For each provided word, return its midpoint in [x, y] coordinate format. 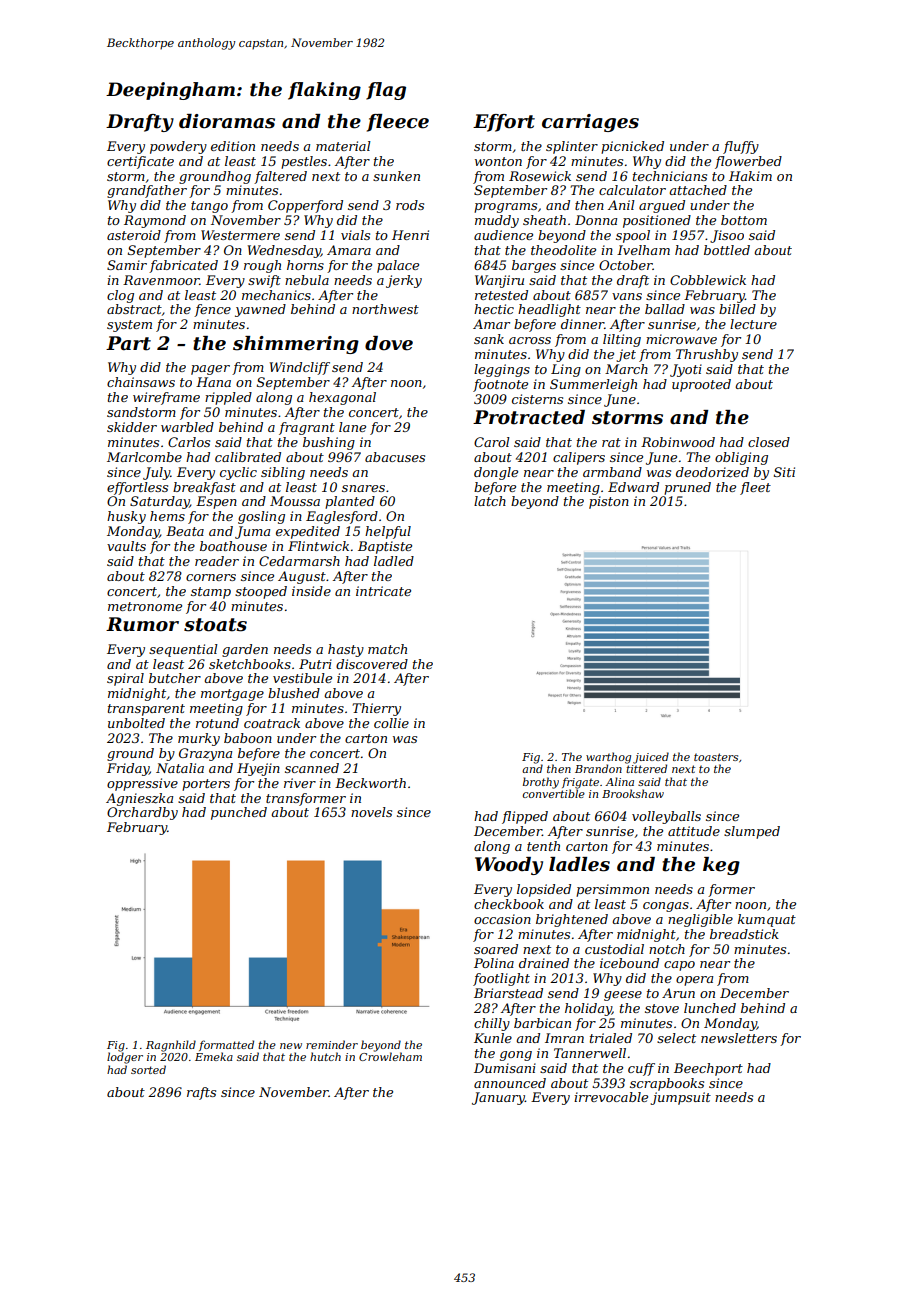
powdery [178, 147]
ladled [394, 561]
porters [206, 785]
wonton [498, 161]
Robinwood [678, 442]
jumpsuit [680, 1098]
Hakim [750, 176]
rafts [201, 1093]
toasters [716, 757]
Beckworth [370, 783]
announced [510, 1083]
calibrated [248, 457]
